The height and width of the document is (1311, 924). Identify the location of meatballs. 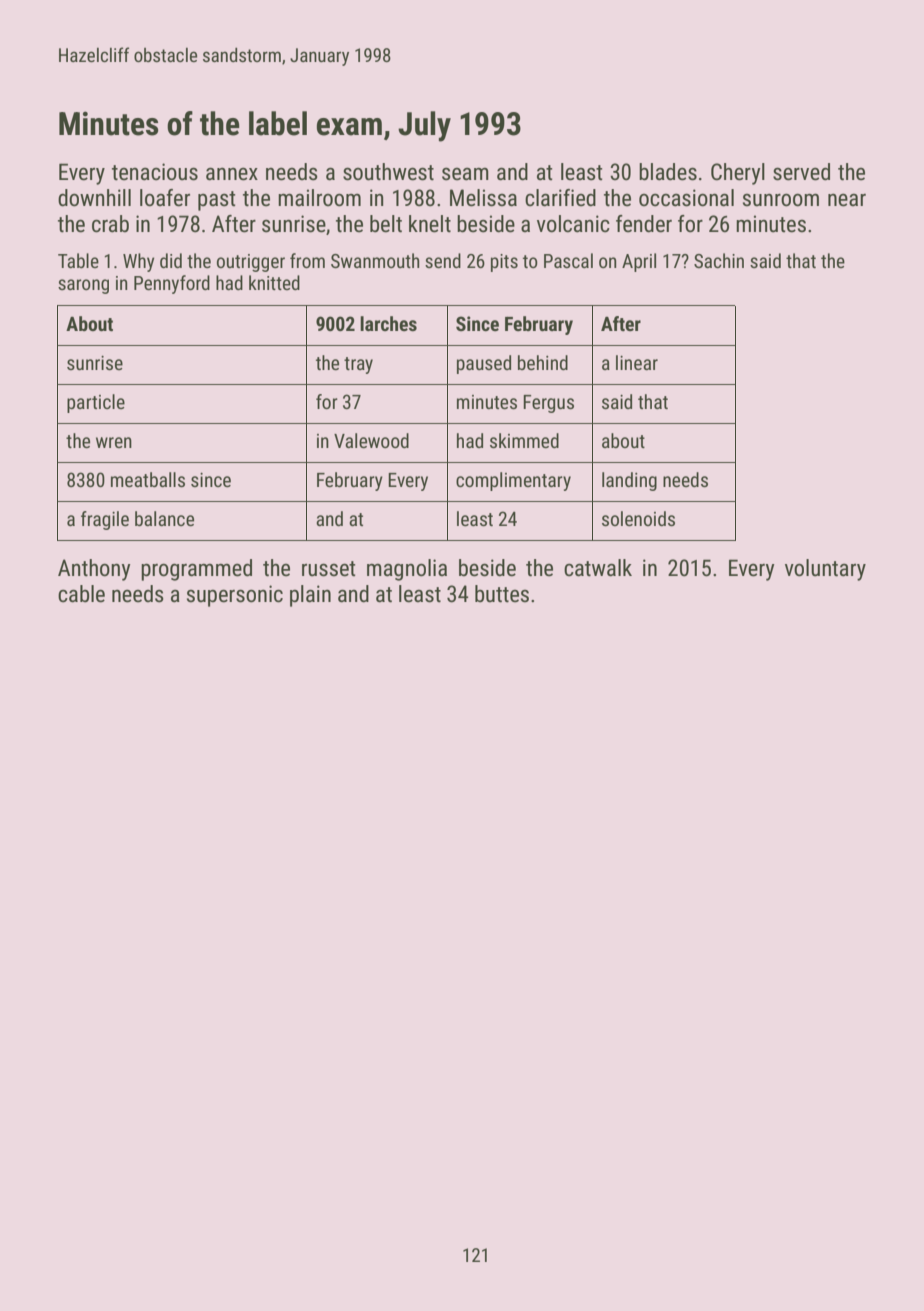
(148, 479).
